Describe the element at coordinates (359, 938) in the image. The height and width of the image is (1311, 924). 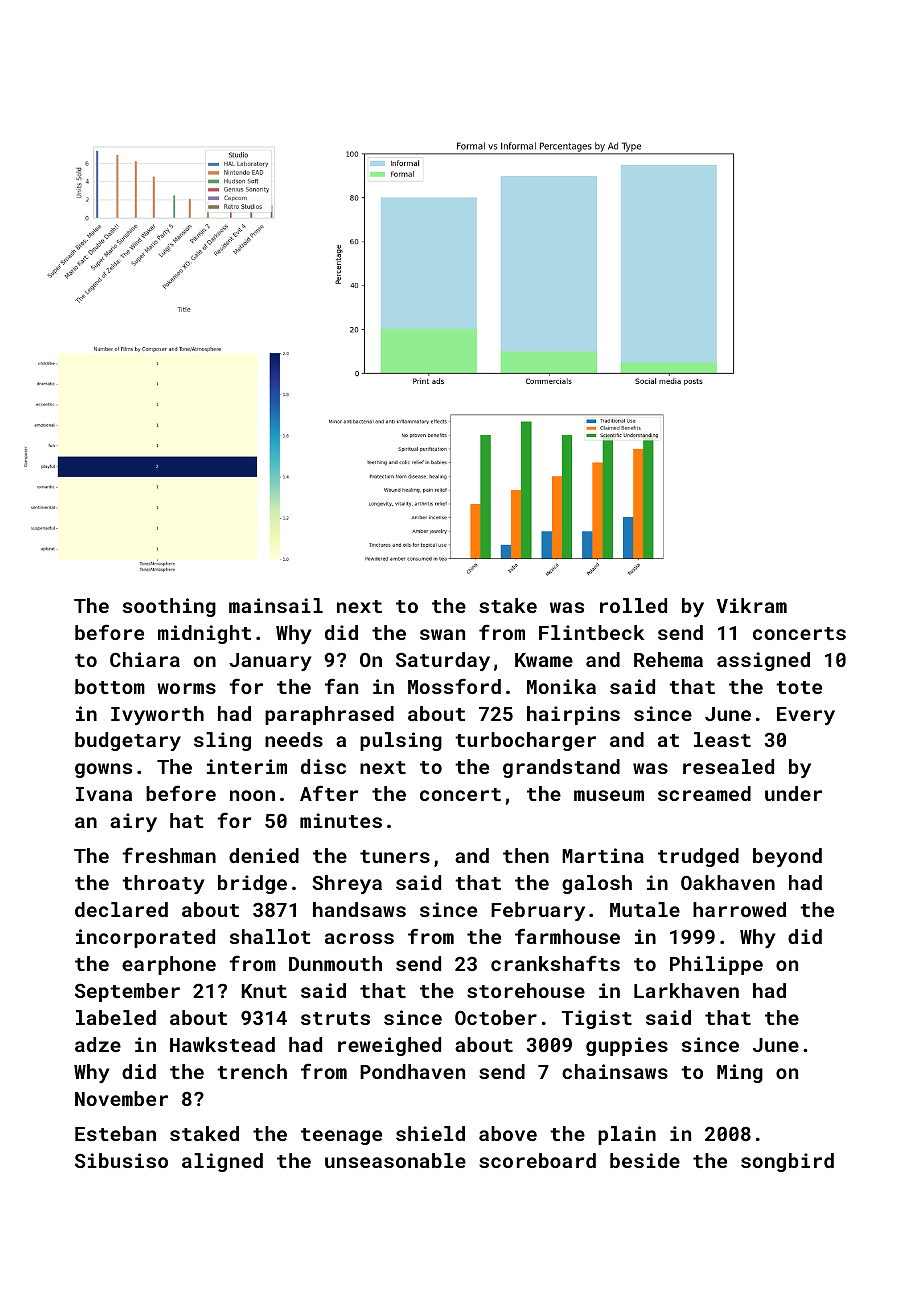
I see `across` at that location.
